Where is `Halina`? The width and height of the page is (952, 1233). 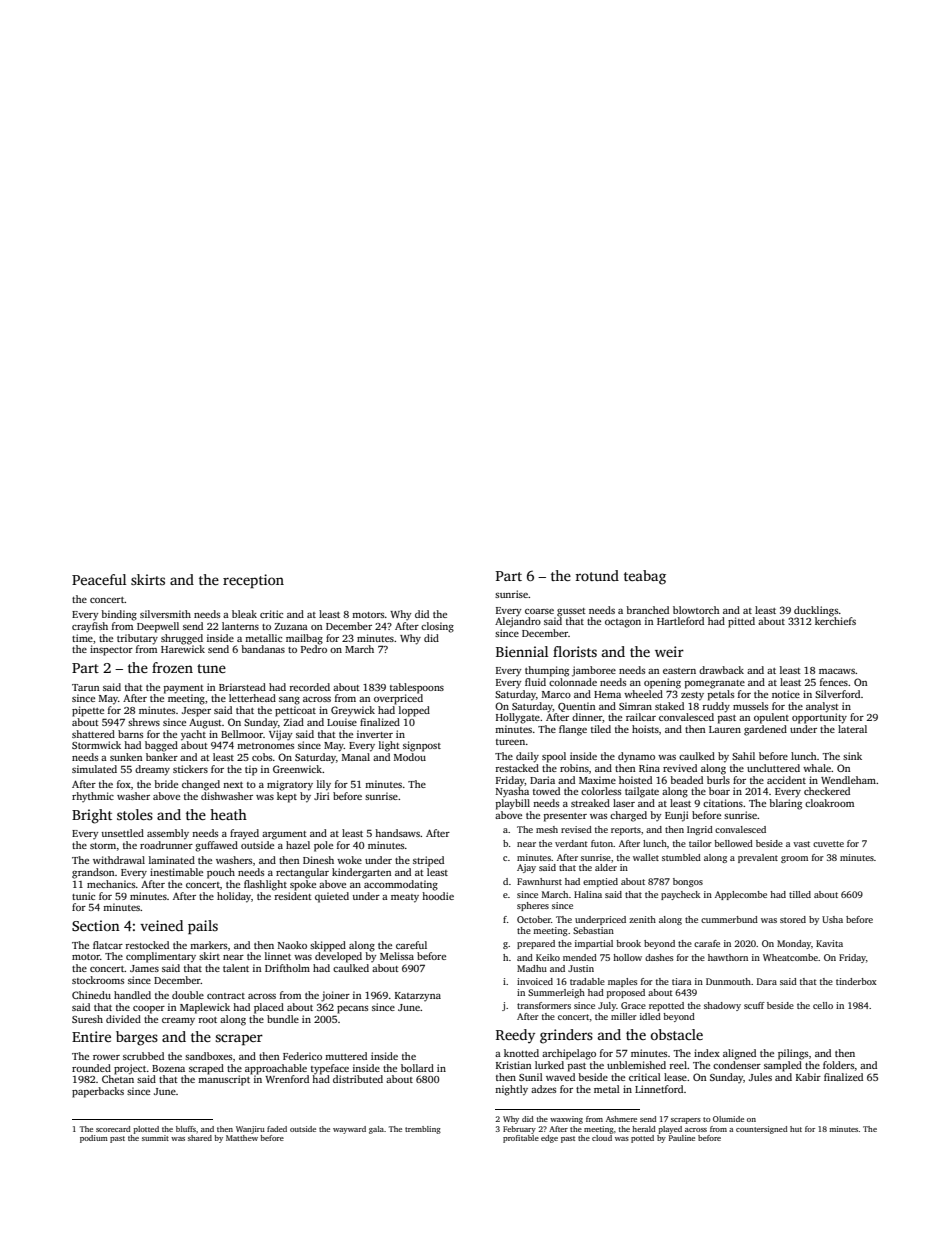 Halina is located at coordinates (588, 894).
